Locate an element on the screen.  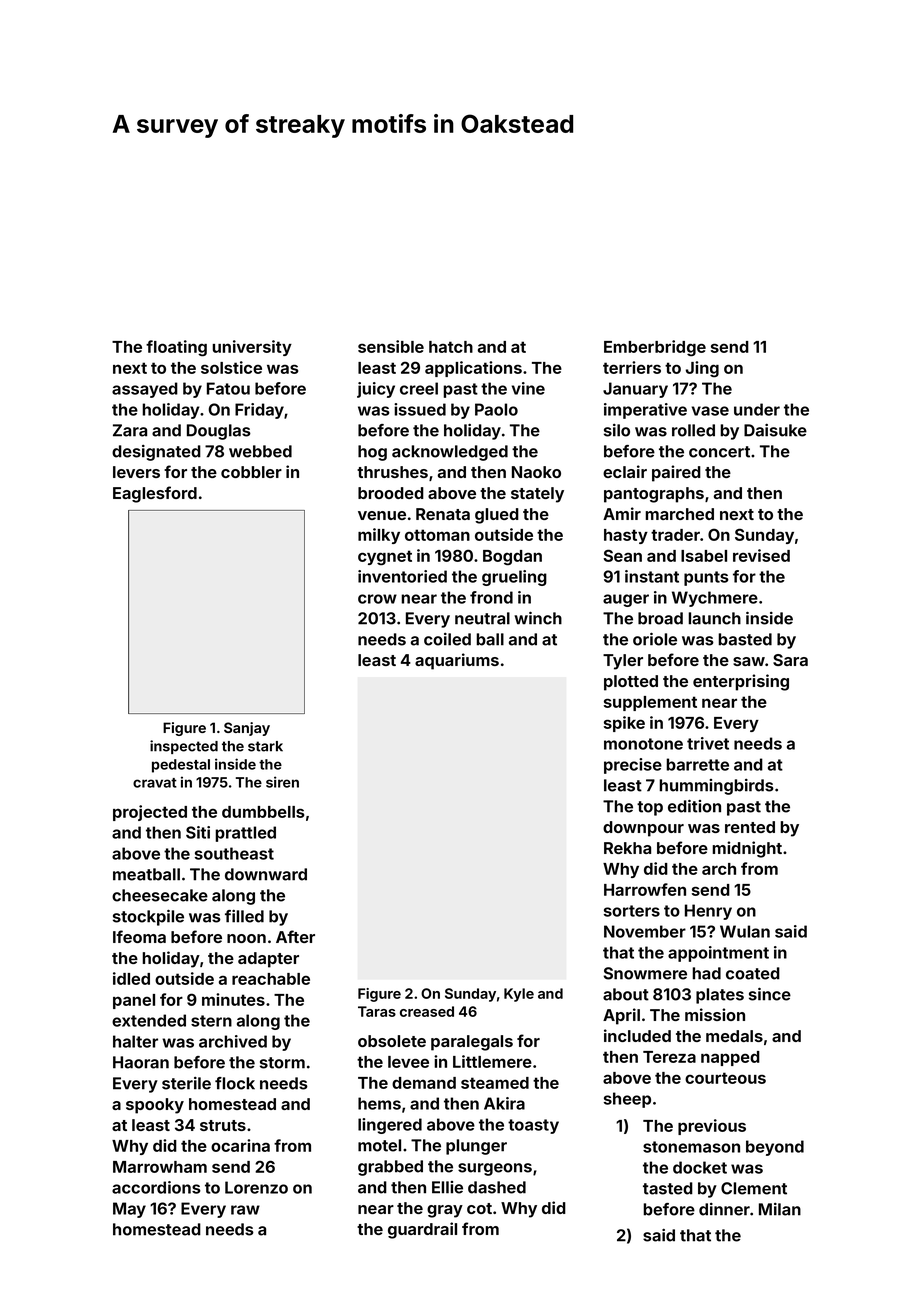
guardrail is located at coordinates (422, 1230).
